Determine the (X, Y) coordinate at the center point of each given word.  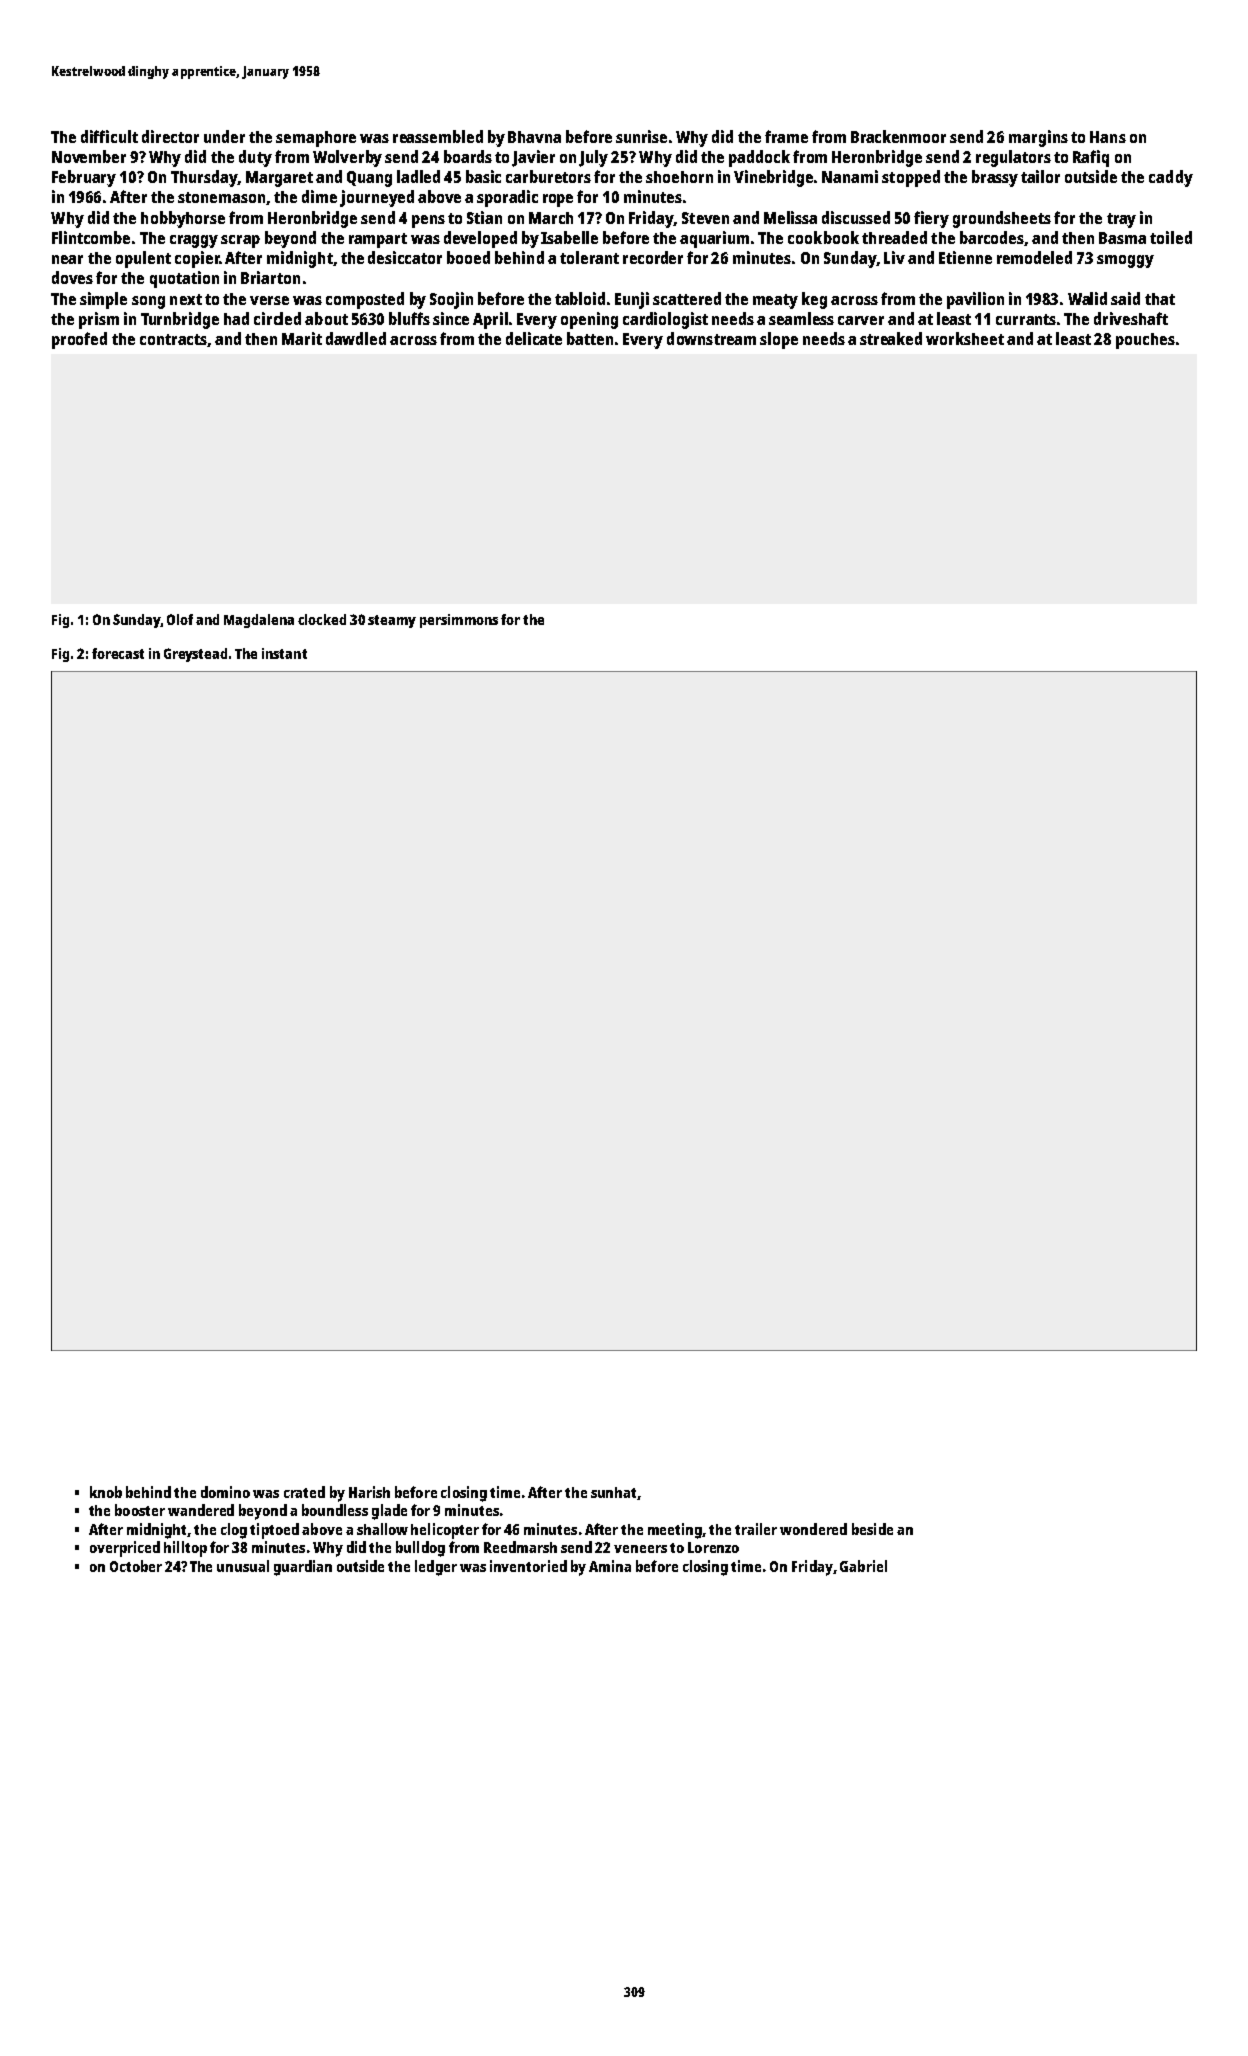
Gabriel (863, 1566)
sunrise (641, 136)
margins (1038, 138)
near (67, 259)
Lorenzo (713, 1547)
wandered (201, 1510)
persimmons (459, 621)
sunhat (613, 1492)
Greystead (195, 655)
